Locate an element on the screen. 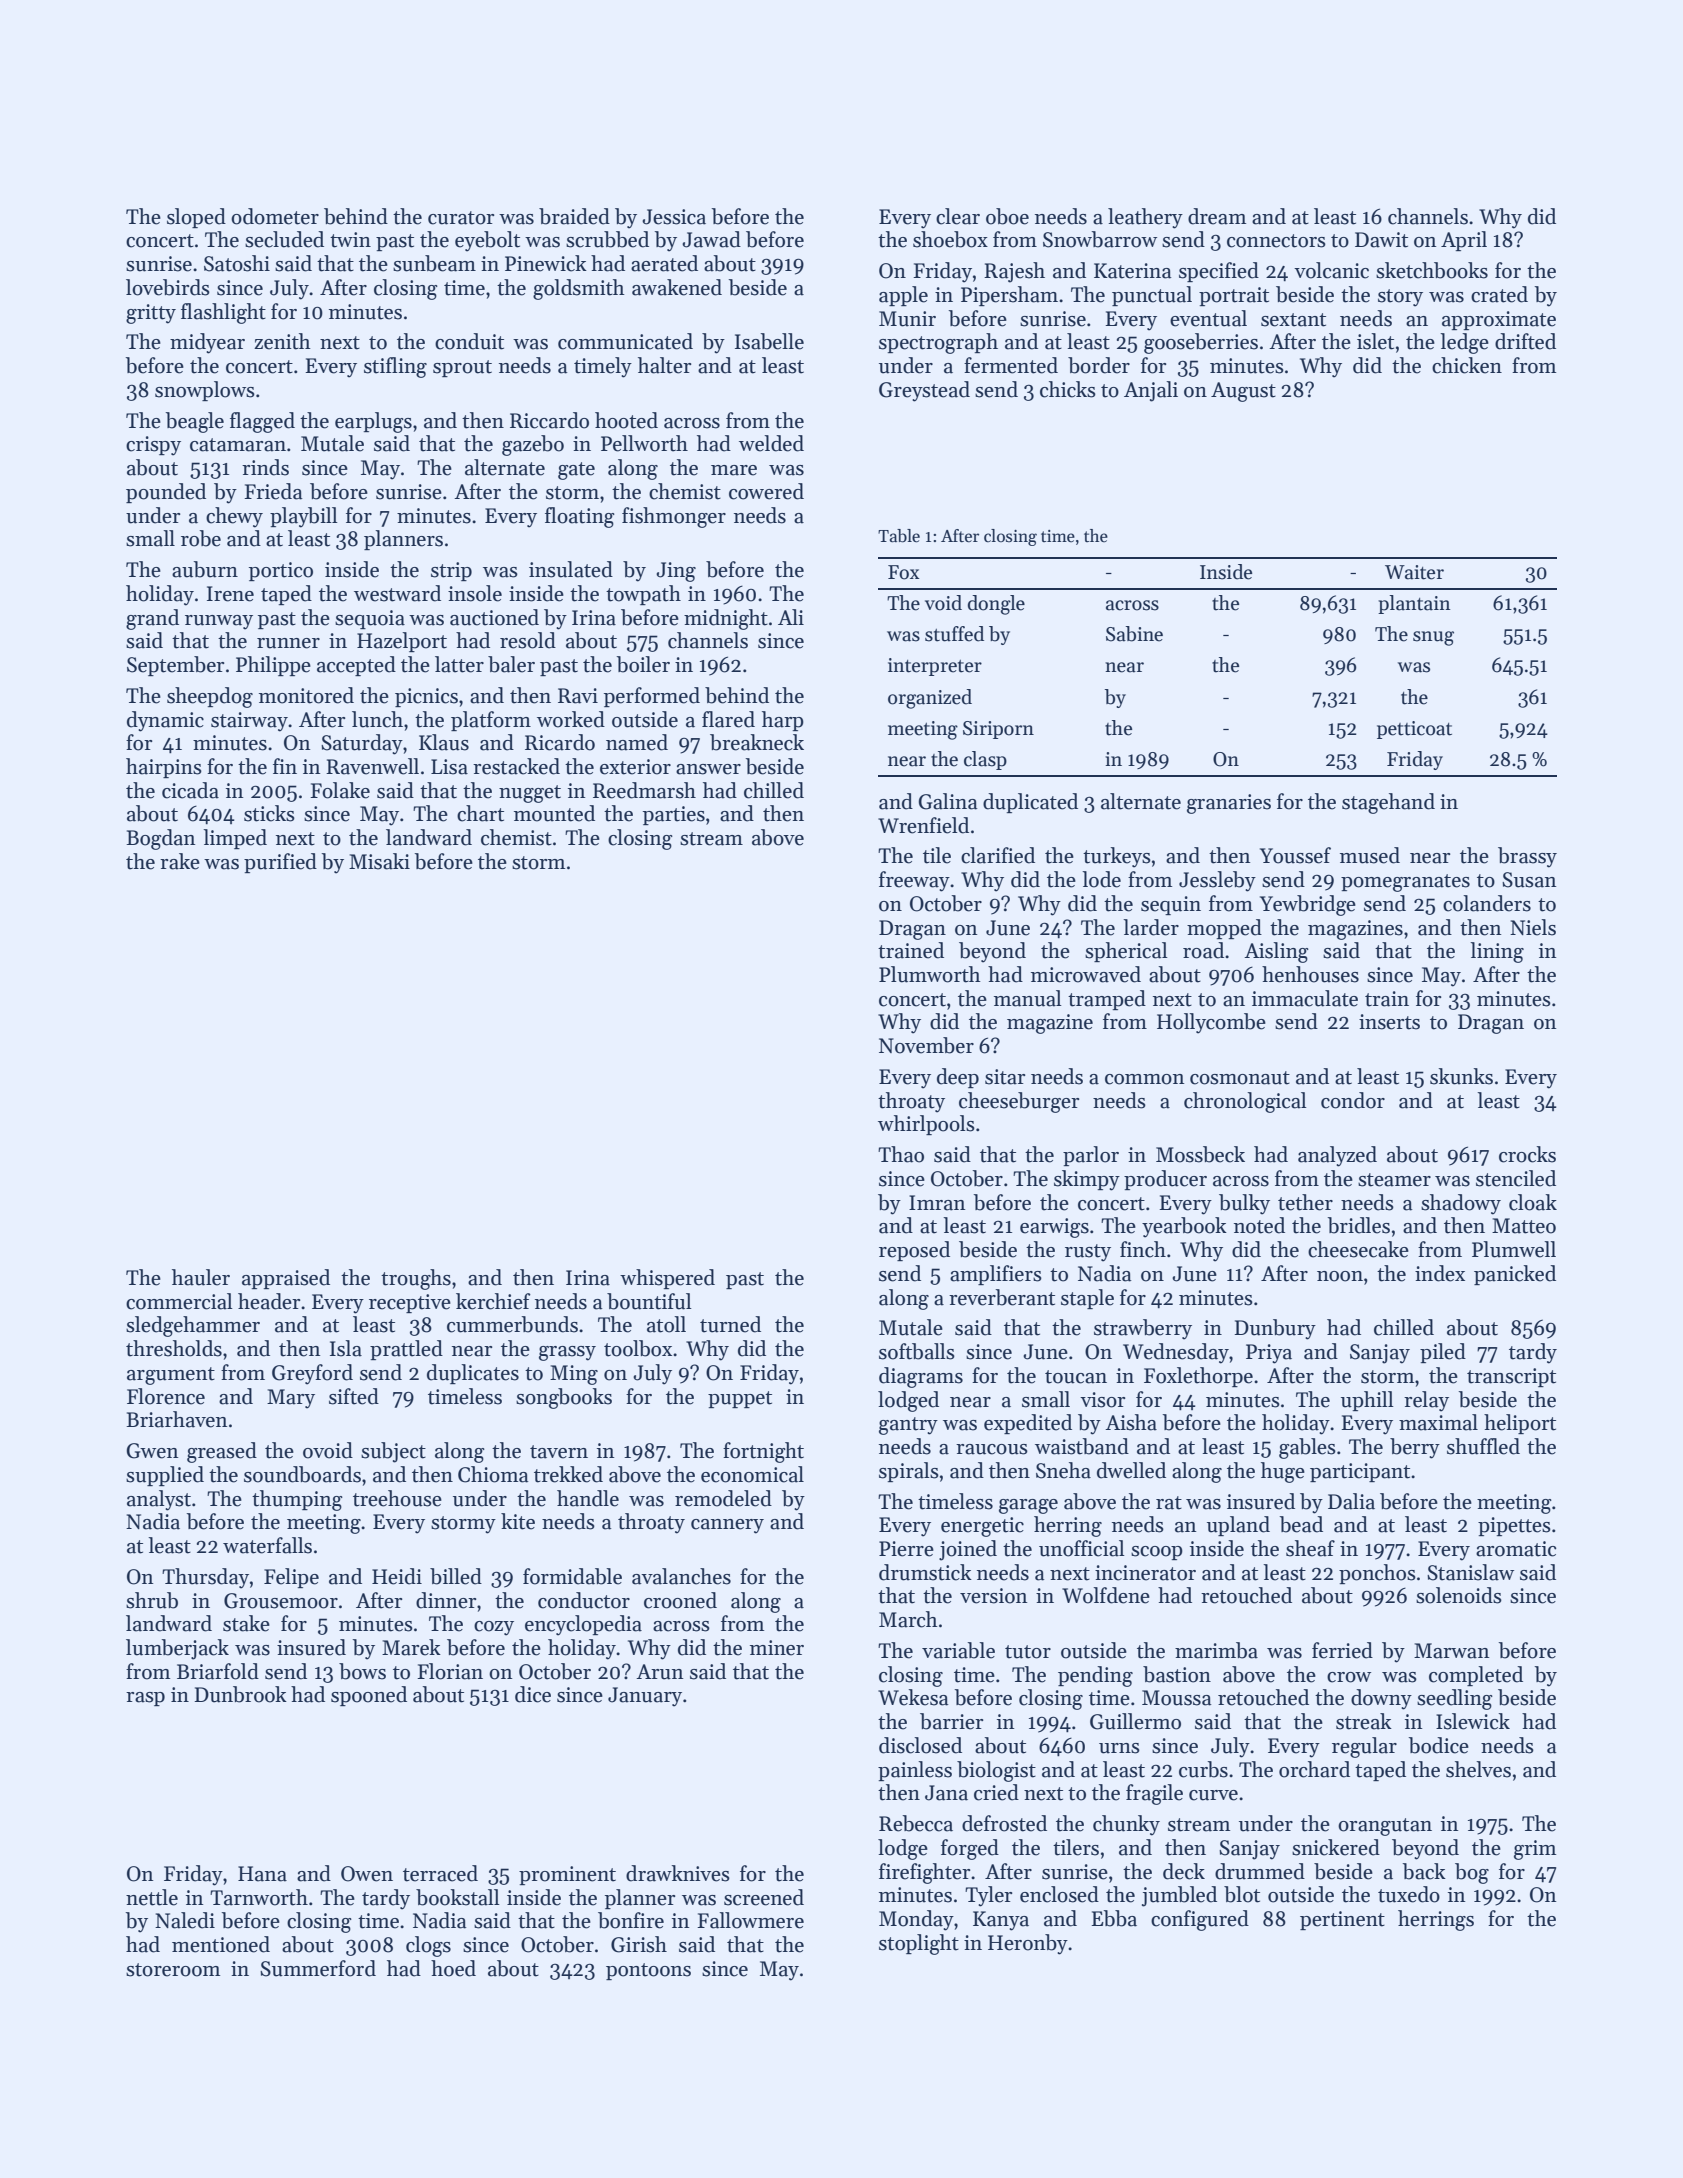 The image size is (1683, 2178). chicken is located at coordinates (1467, 365).
